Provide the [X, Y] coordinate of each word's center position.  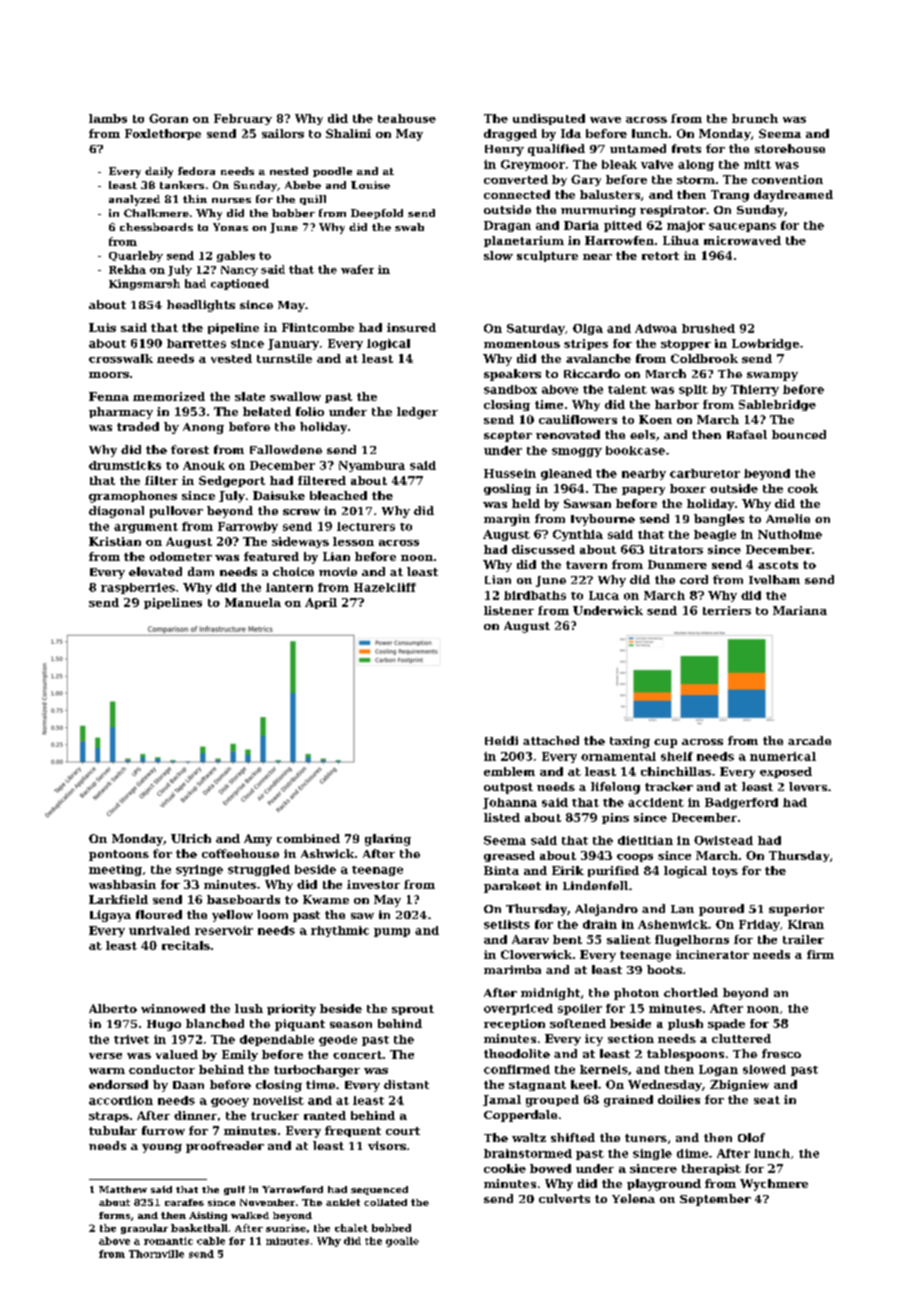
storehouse [790, 148]
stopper [686, 345]
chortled [691, 992]
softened [578, 1023]
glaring [388, 840]
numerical [783, 756]
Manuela [253, 602]
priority [291, 1010]
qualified [556, 150]
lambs [108, 118]
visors [387, 1145]
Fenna [109, 396]
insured [411, 327]
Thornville [156, 1254]
